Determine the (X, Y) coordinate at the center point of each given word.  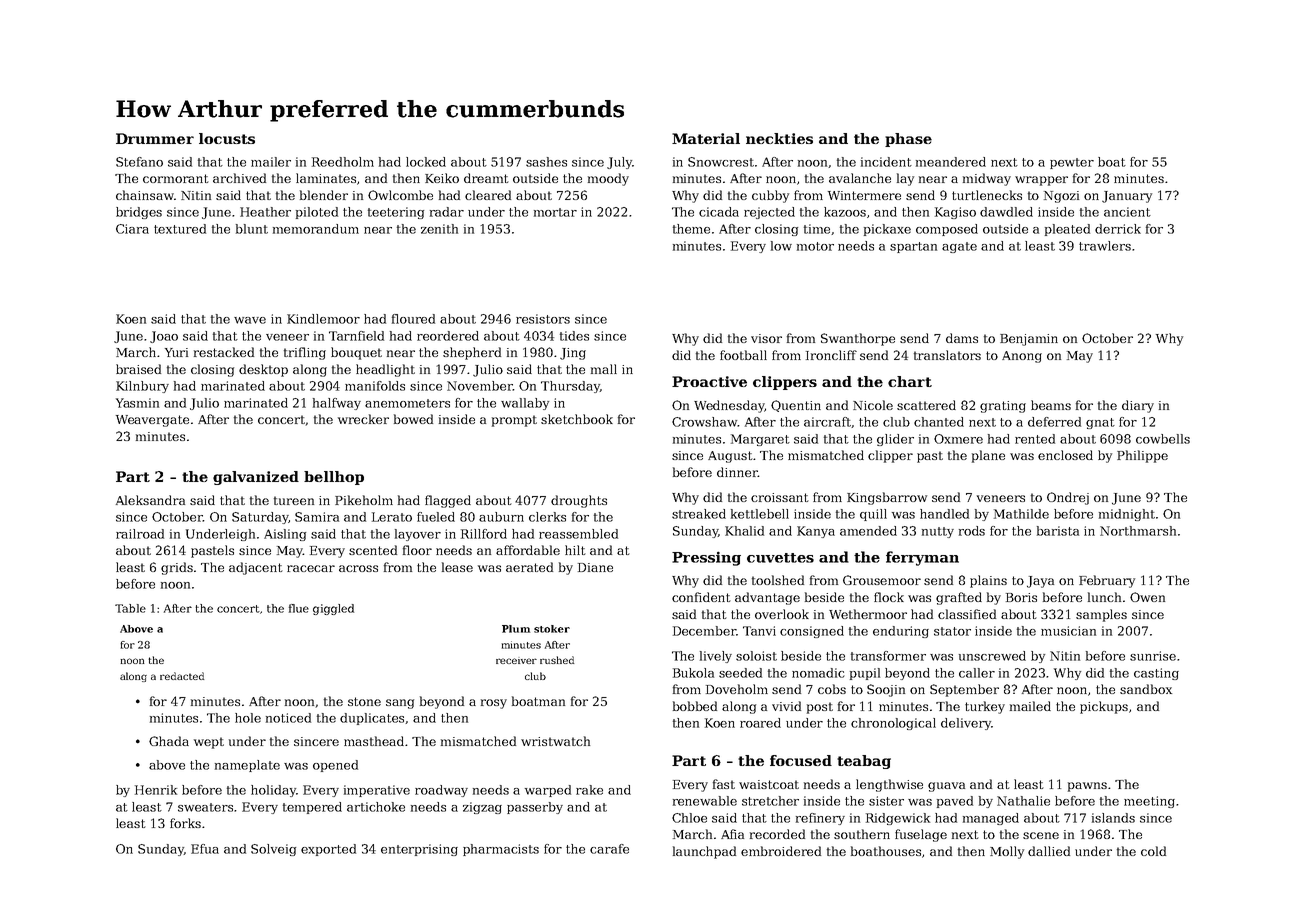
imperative (377, 791)
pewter (1072, 163)
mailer (271, 162)
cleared (488, 195)
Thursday (570, 387)
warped (548, 791)
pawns (1087, 787)
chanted (939, 422)
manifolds (375, 386)
